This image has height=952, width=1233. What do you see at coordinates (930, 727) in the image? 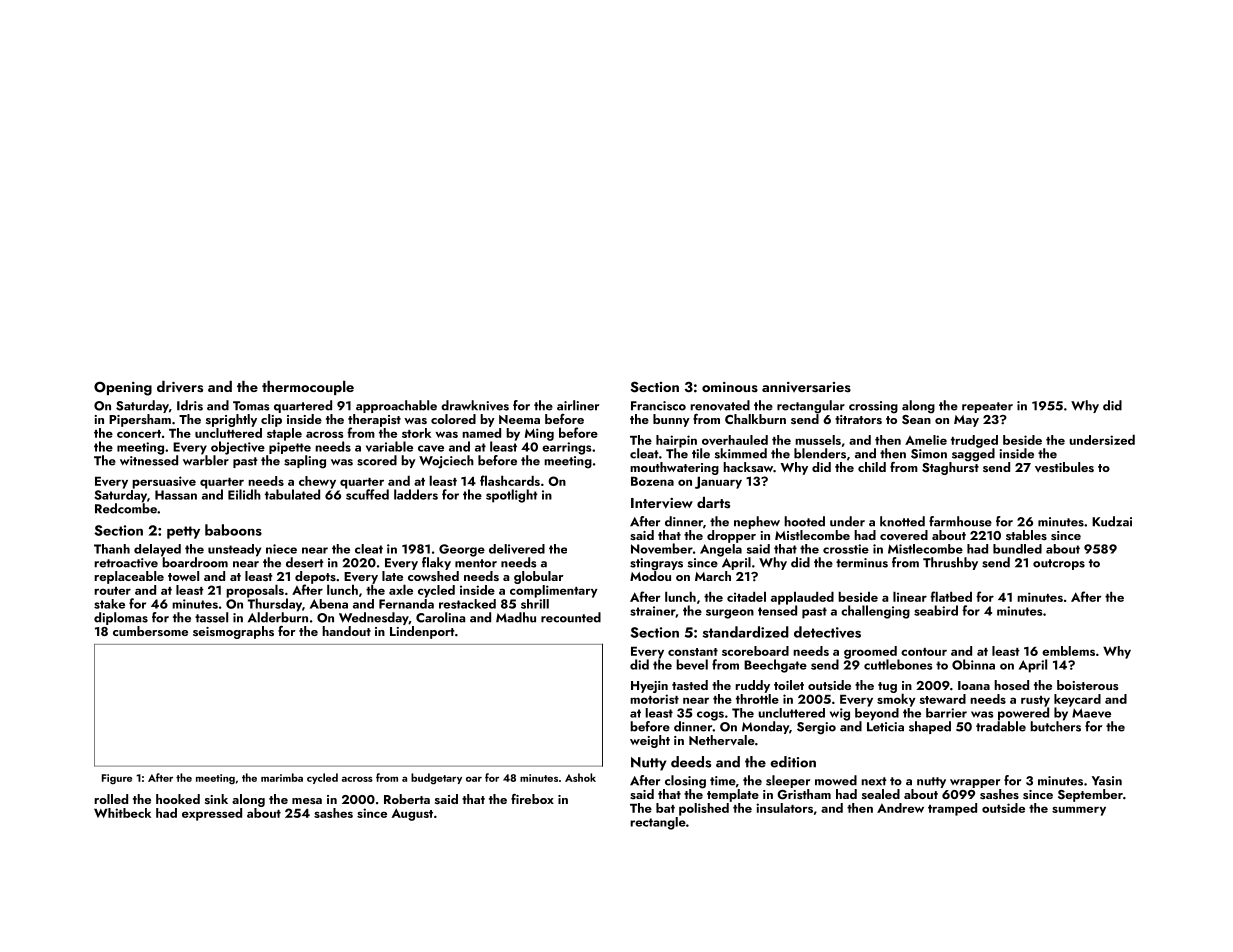
I see `shaped` at bounding box center [930, 727].
